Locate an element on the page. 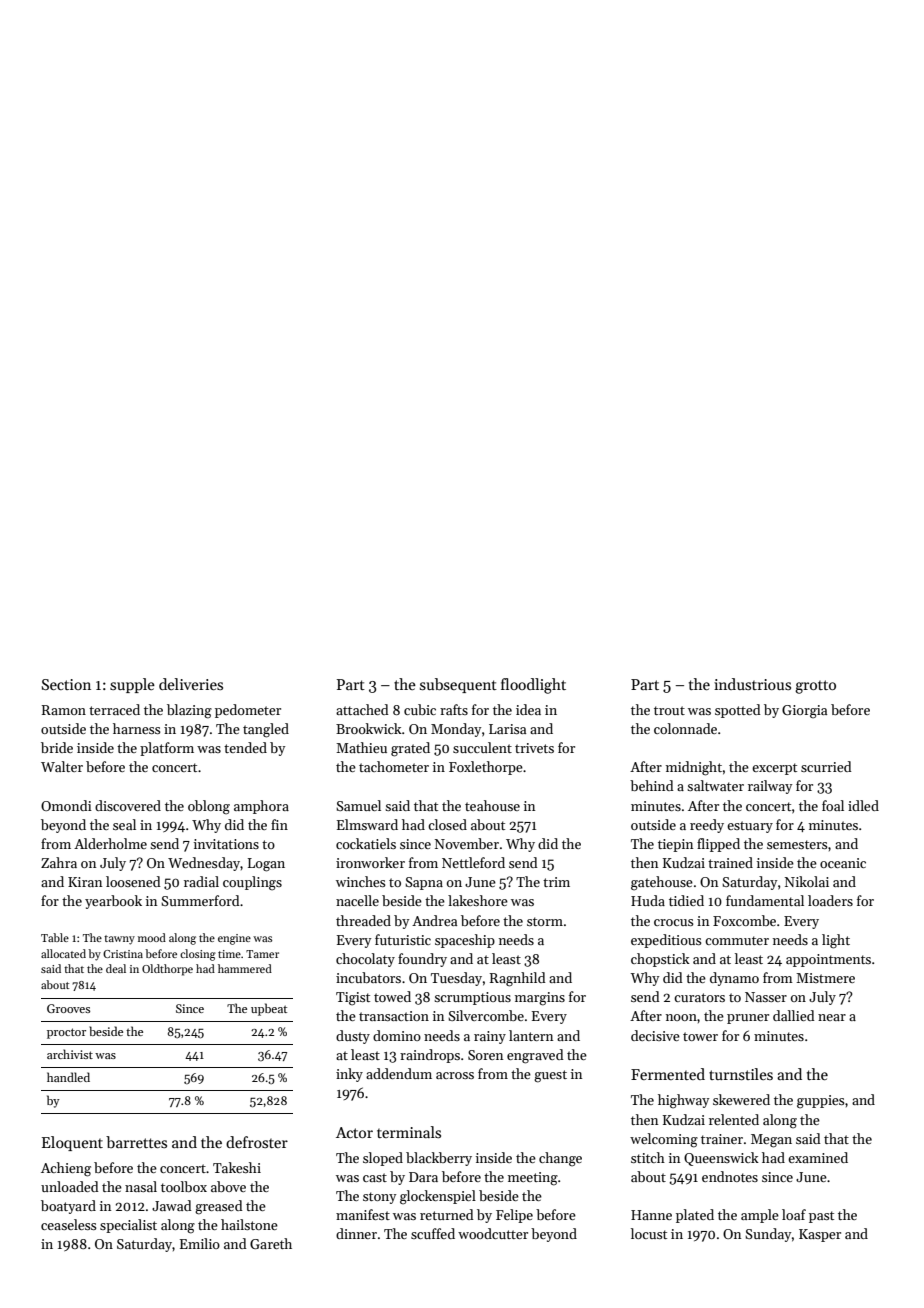  proctor is located at coordinates (66, 1033).
